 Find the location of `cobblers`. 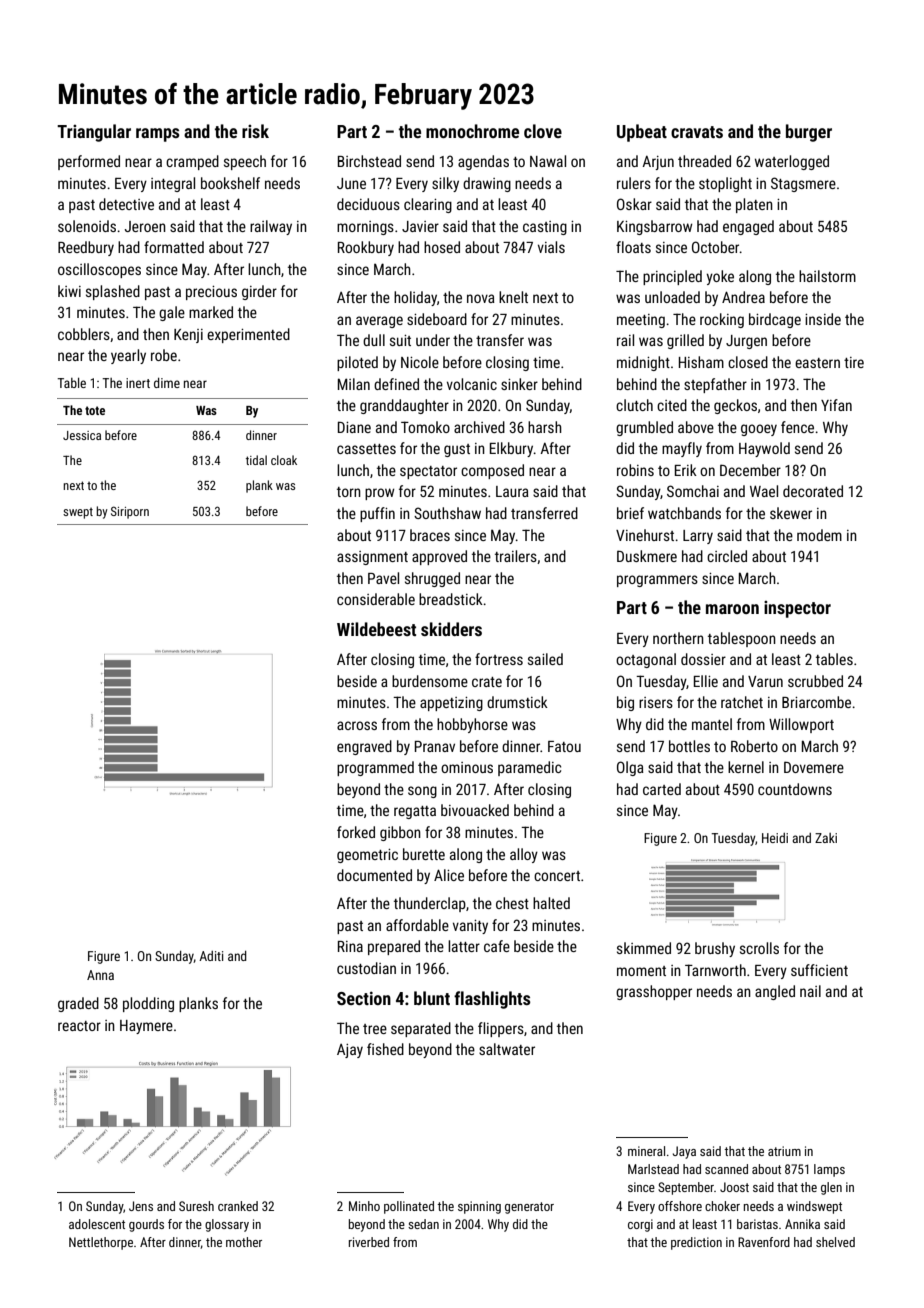

cobblers is located at coordinates (84, 334).
